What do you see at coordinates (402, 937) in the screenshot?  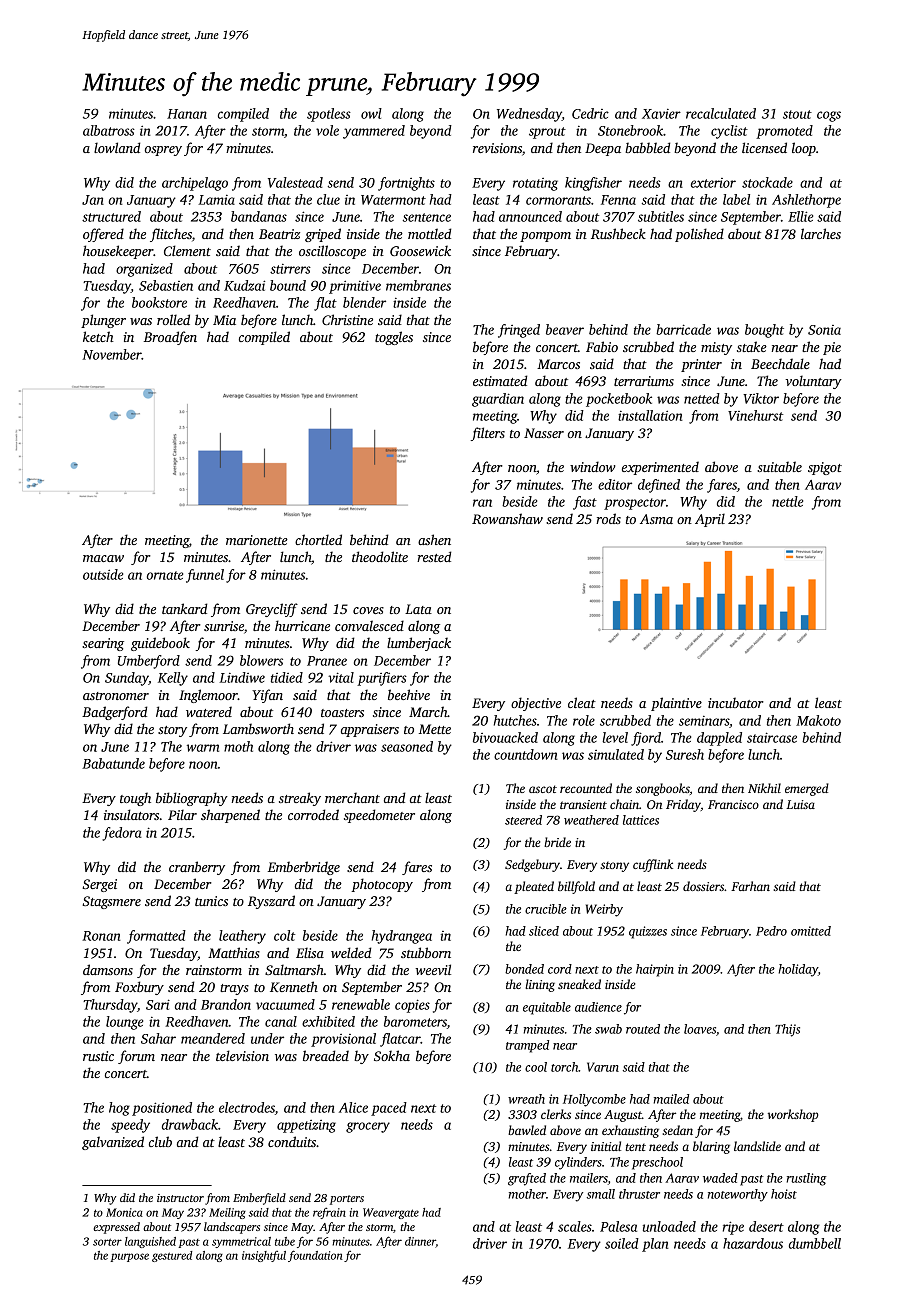 I see `hydrangea` at bounding box center [402, 937].
